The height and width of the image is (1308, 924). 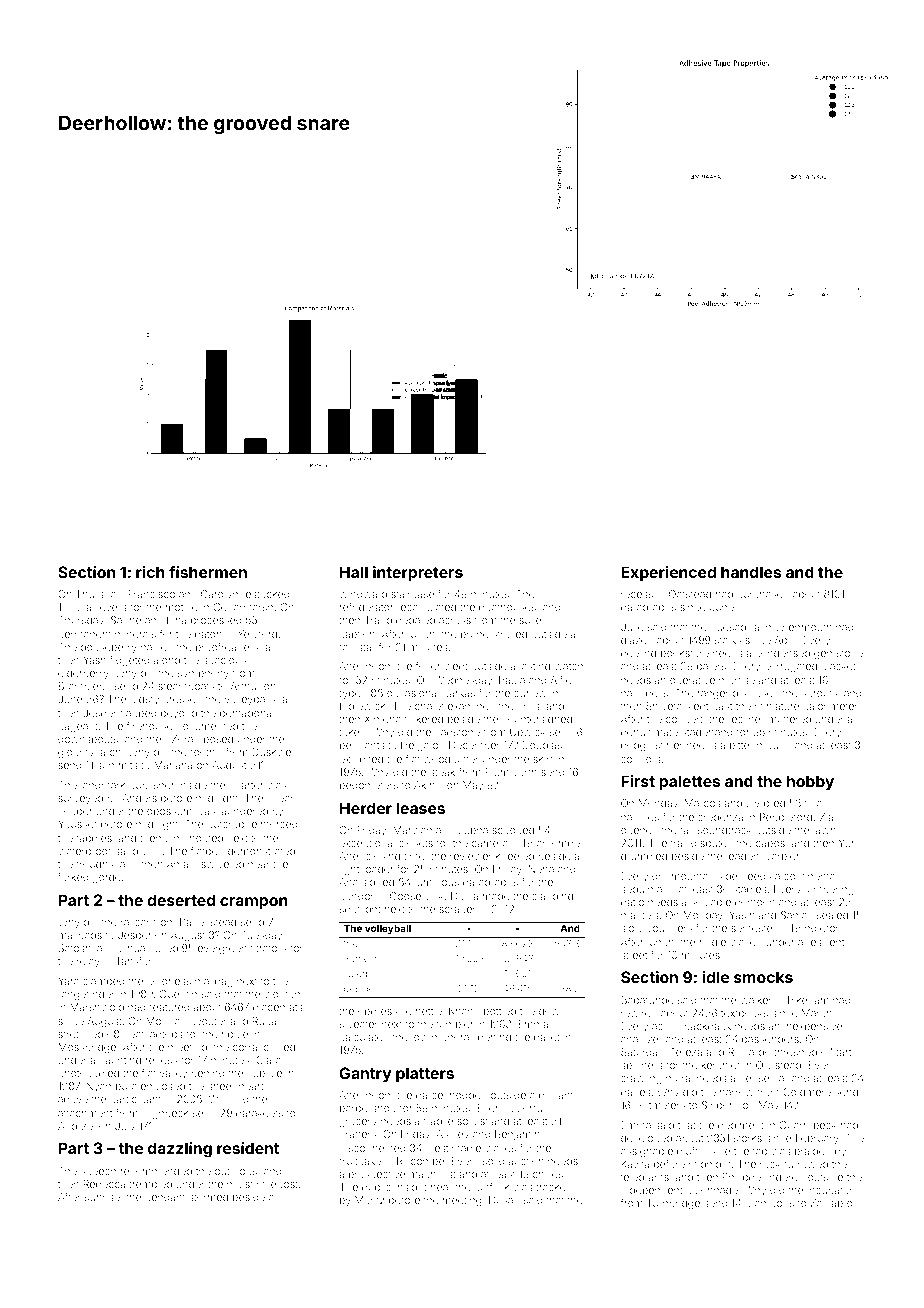 What do you see at coordinates (150, 572) in the image?
I see `rich` at bounding box center [150, 572].
